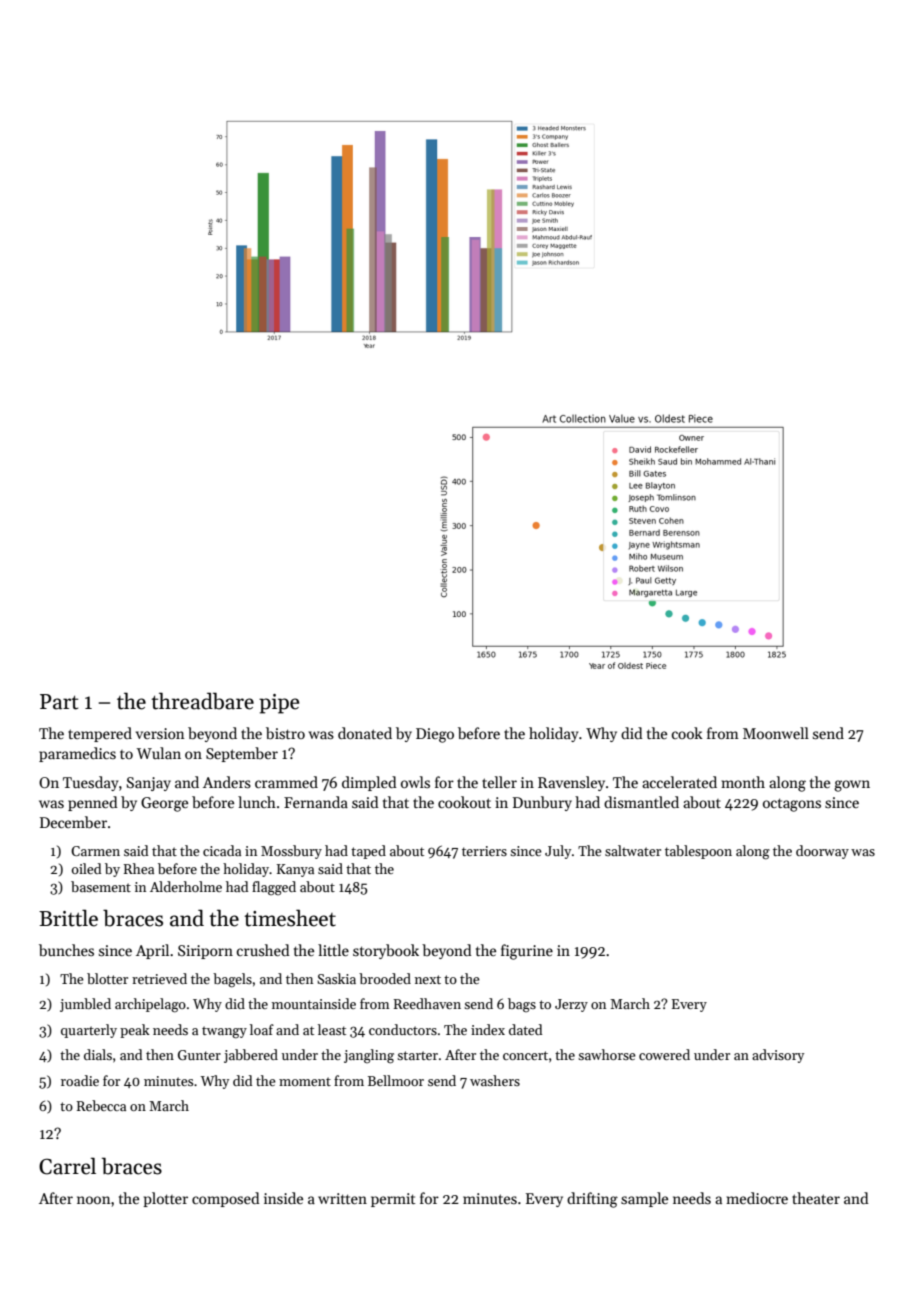 The width and height of the image is (924, 1308). Describe the element at coordinates (776, 733) in the image. I see `Moonwell` at that location.
